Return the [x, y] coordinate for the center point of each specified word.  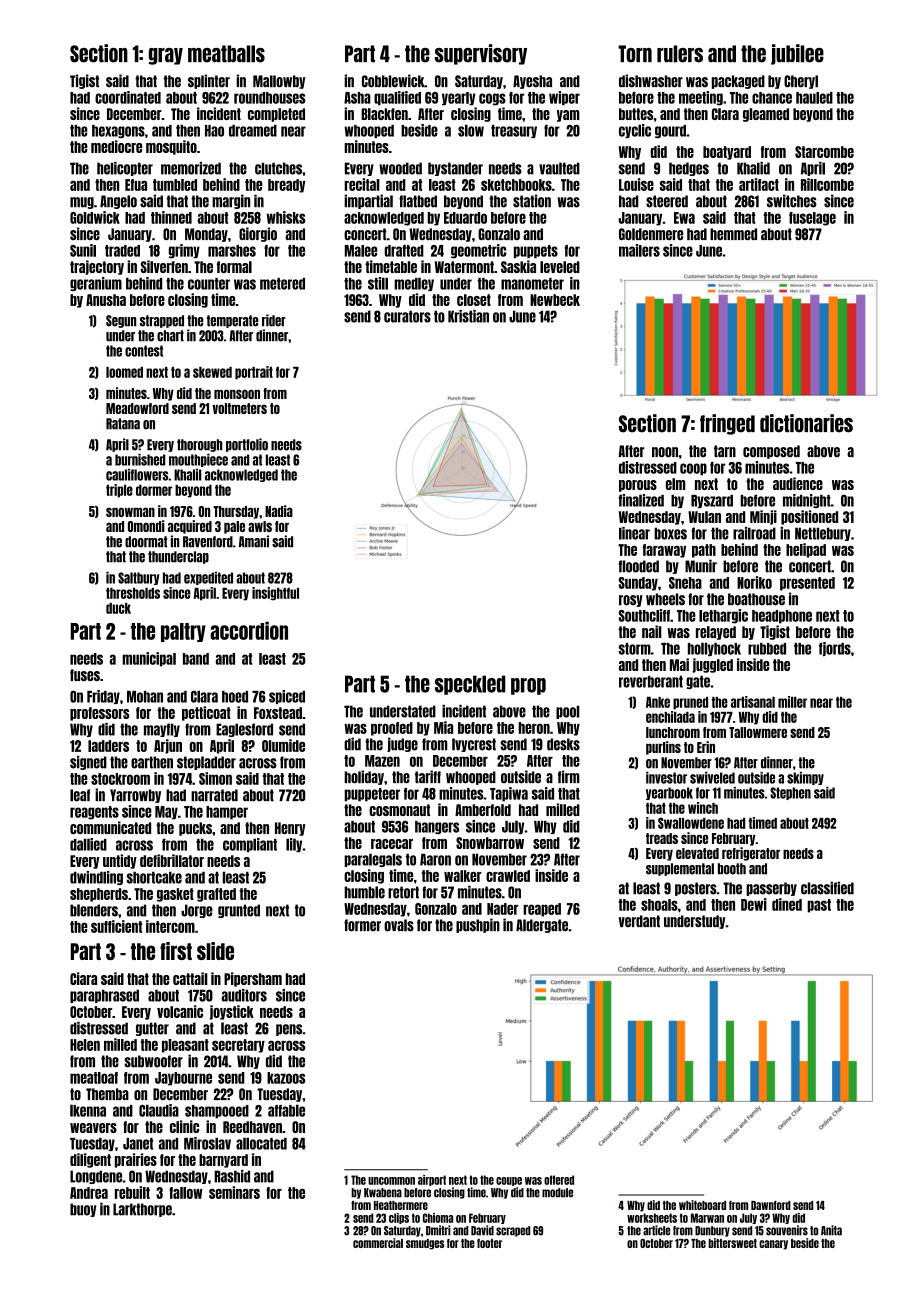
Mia [443, 727]
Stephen [790, 793]
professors [99, 714]
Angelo [118, 202]
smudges [425, 1244]
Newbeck [555, 300]
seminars [234, 1192]
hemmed [733, 234]
